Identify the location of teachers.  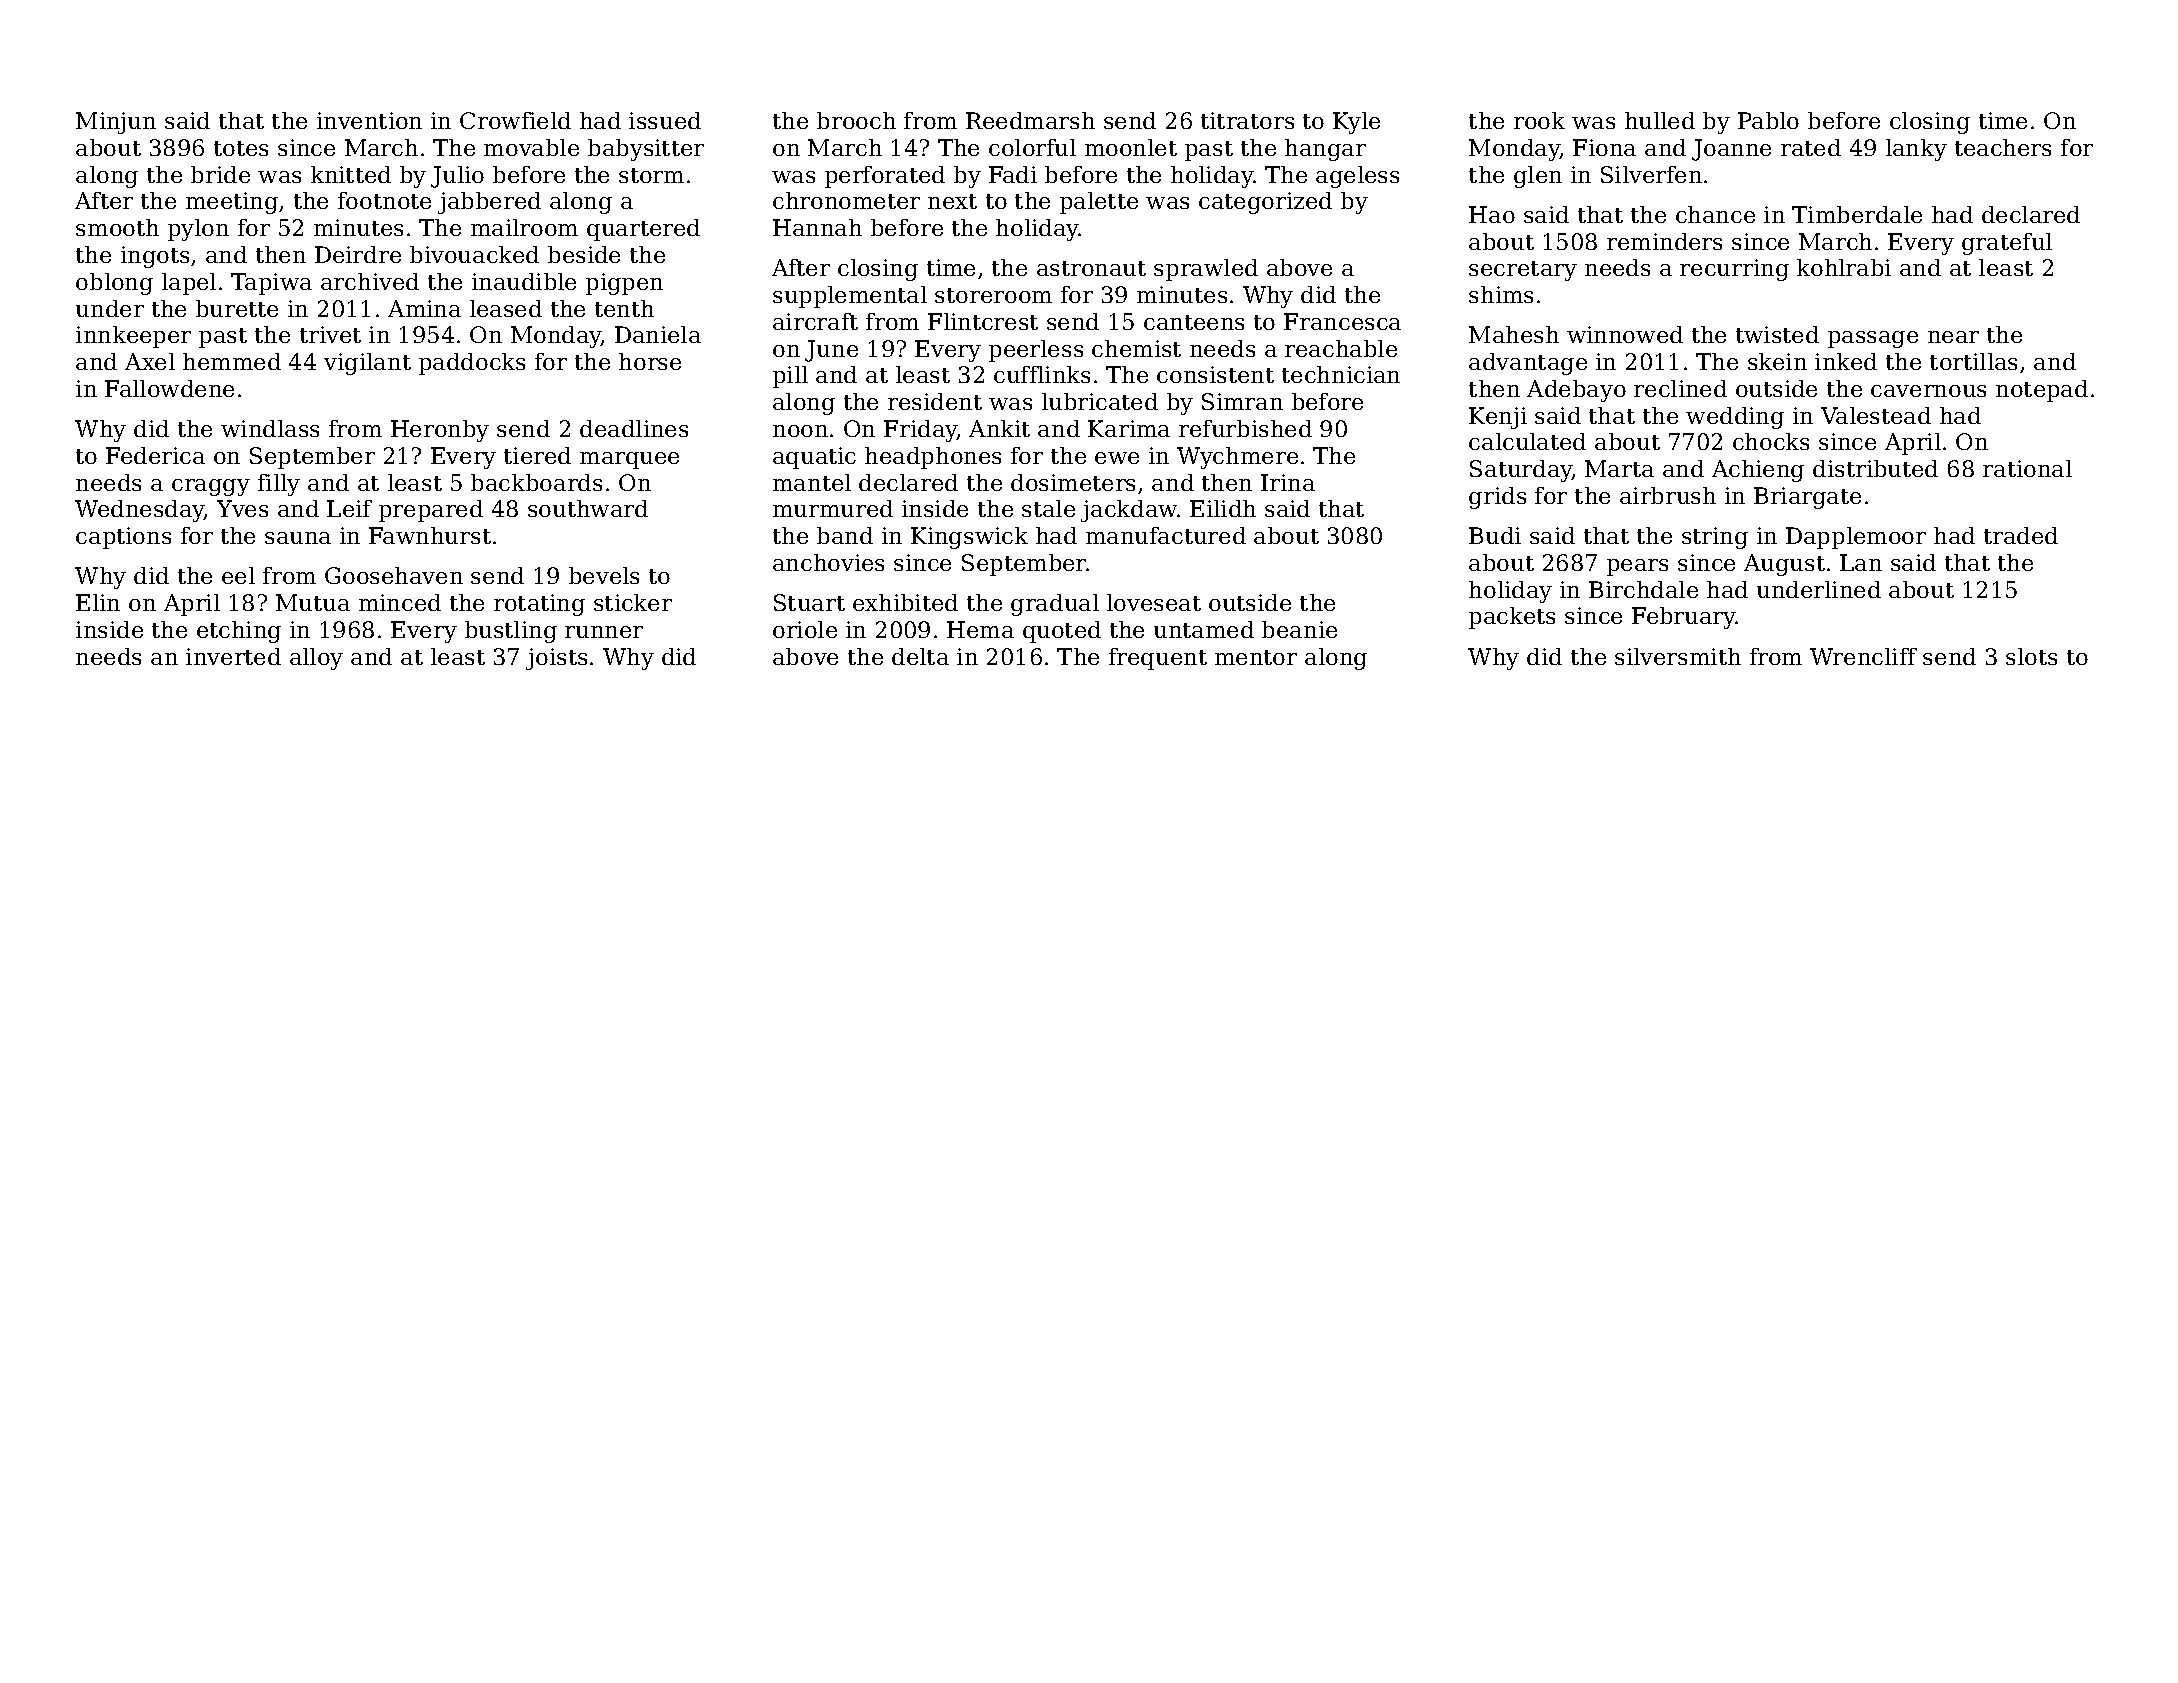
(2003, 147).
